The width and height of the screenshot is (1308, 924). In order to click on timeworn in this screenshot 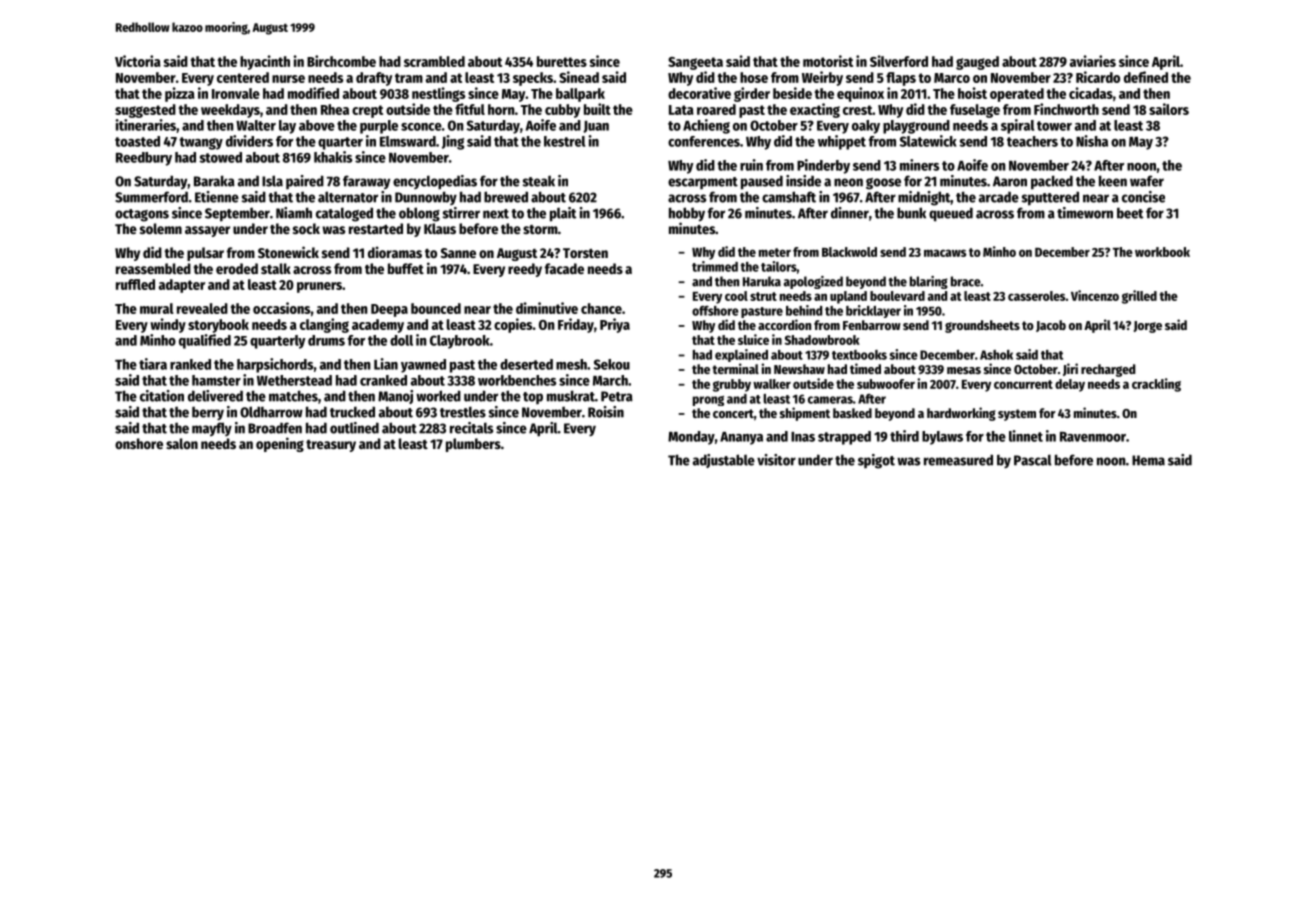, I will do `click(1085, 213)`.
